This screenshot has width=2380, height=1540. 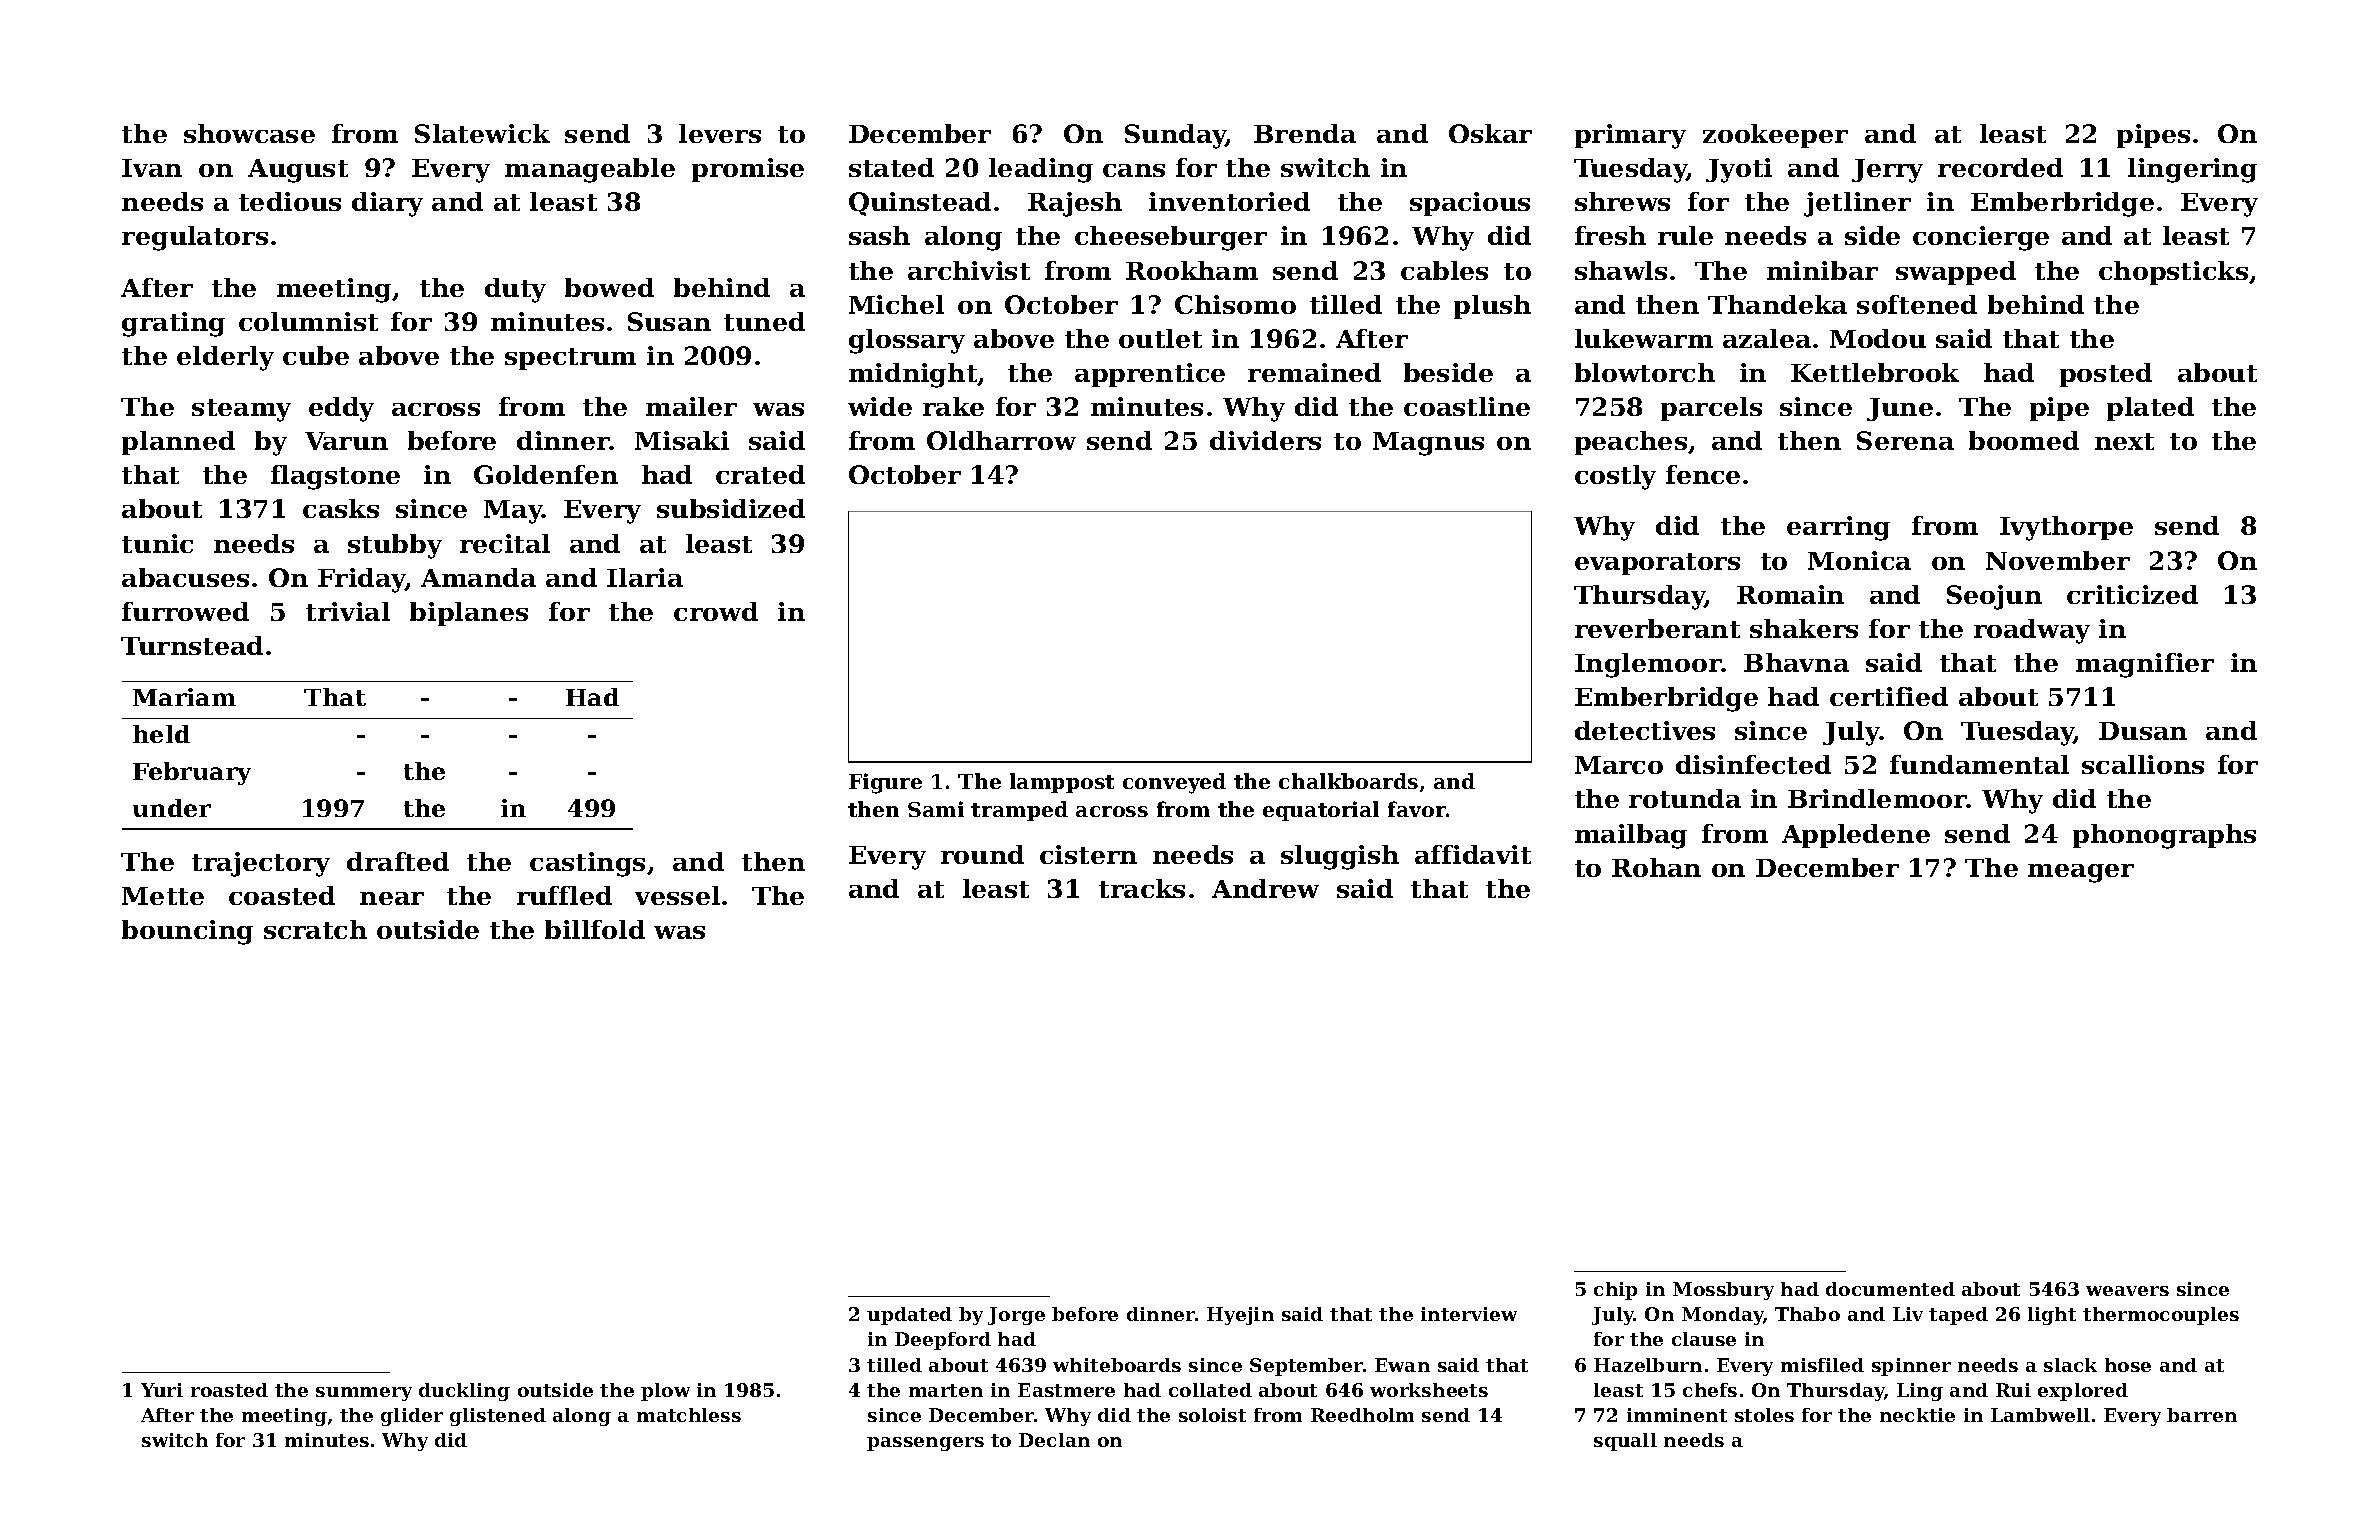 I want to click on interview, so click(x=1469, y=1314).
